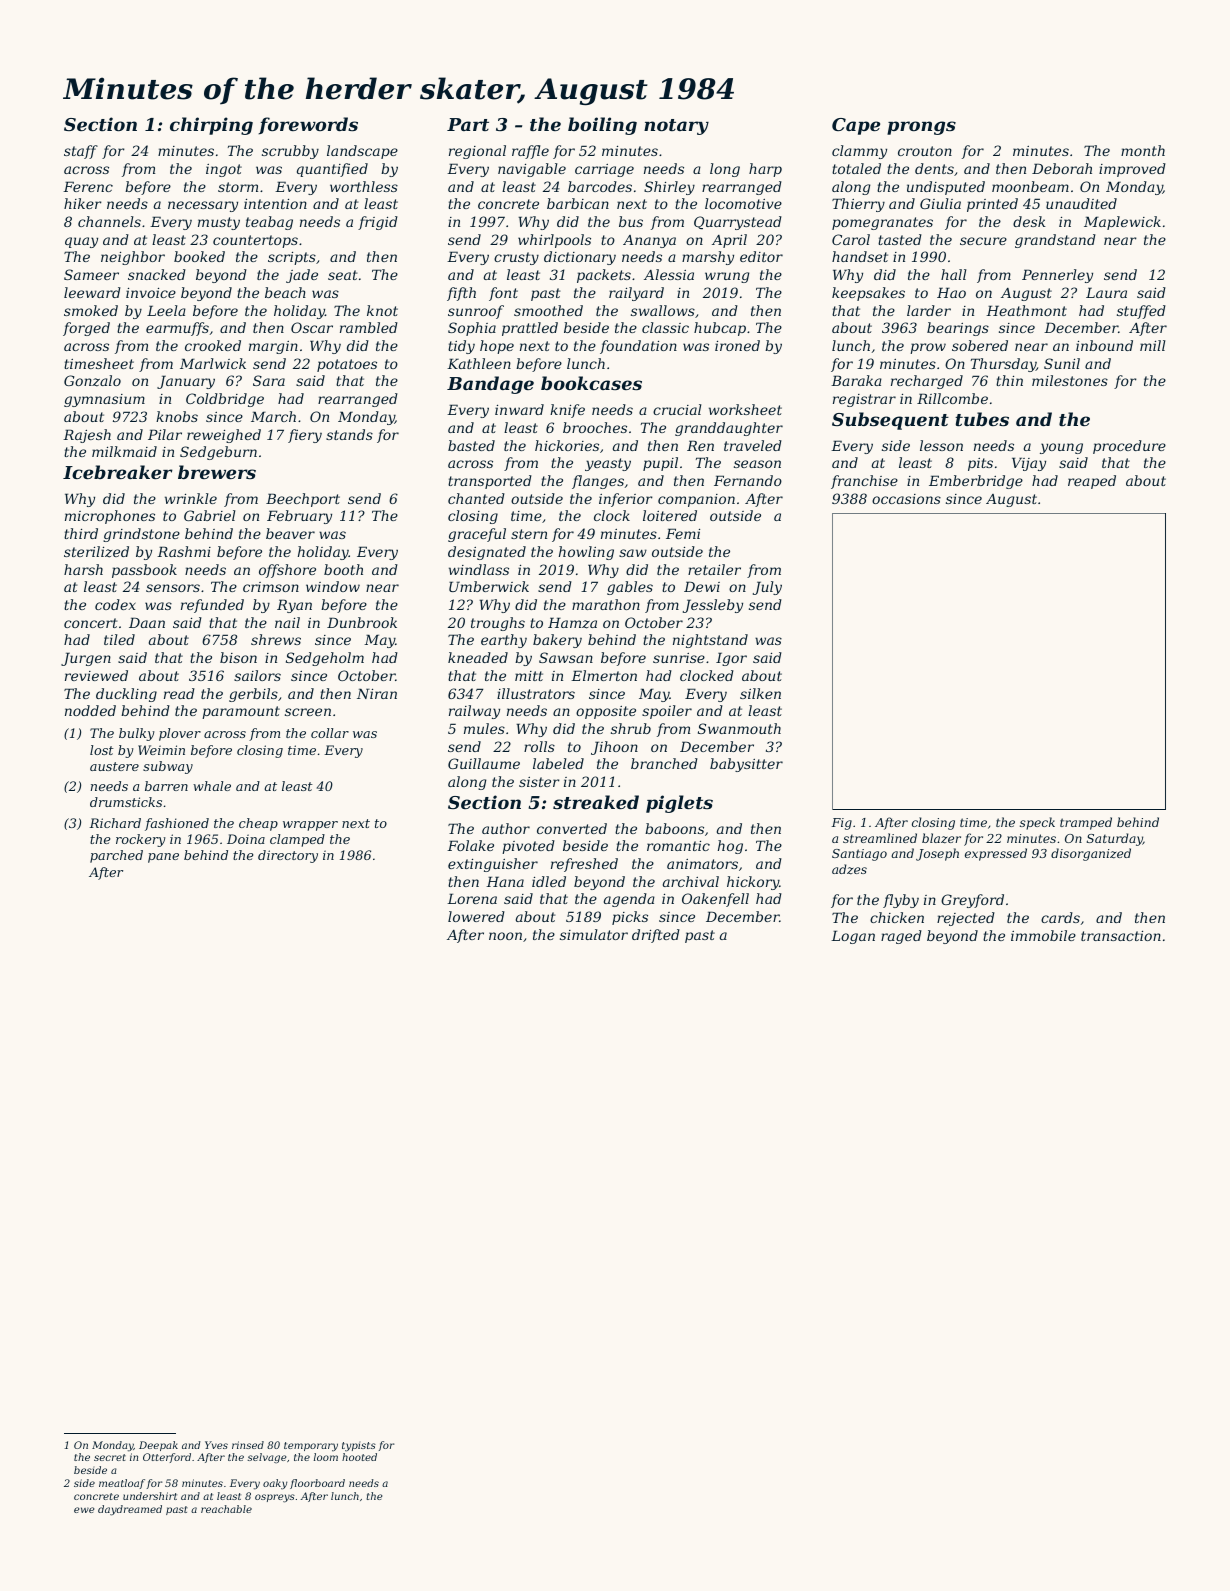  I want to click on month, so click(1143, 150).
